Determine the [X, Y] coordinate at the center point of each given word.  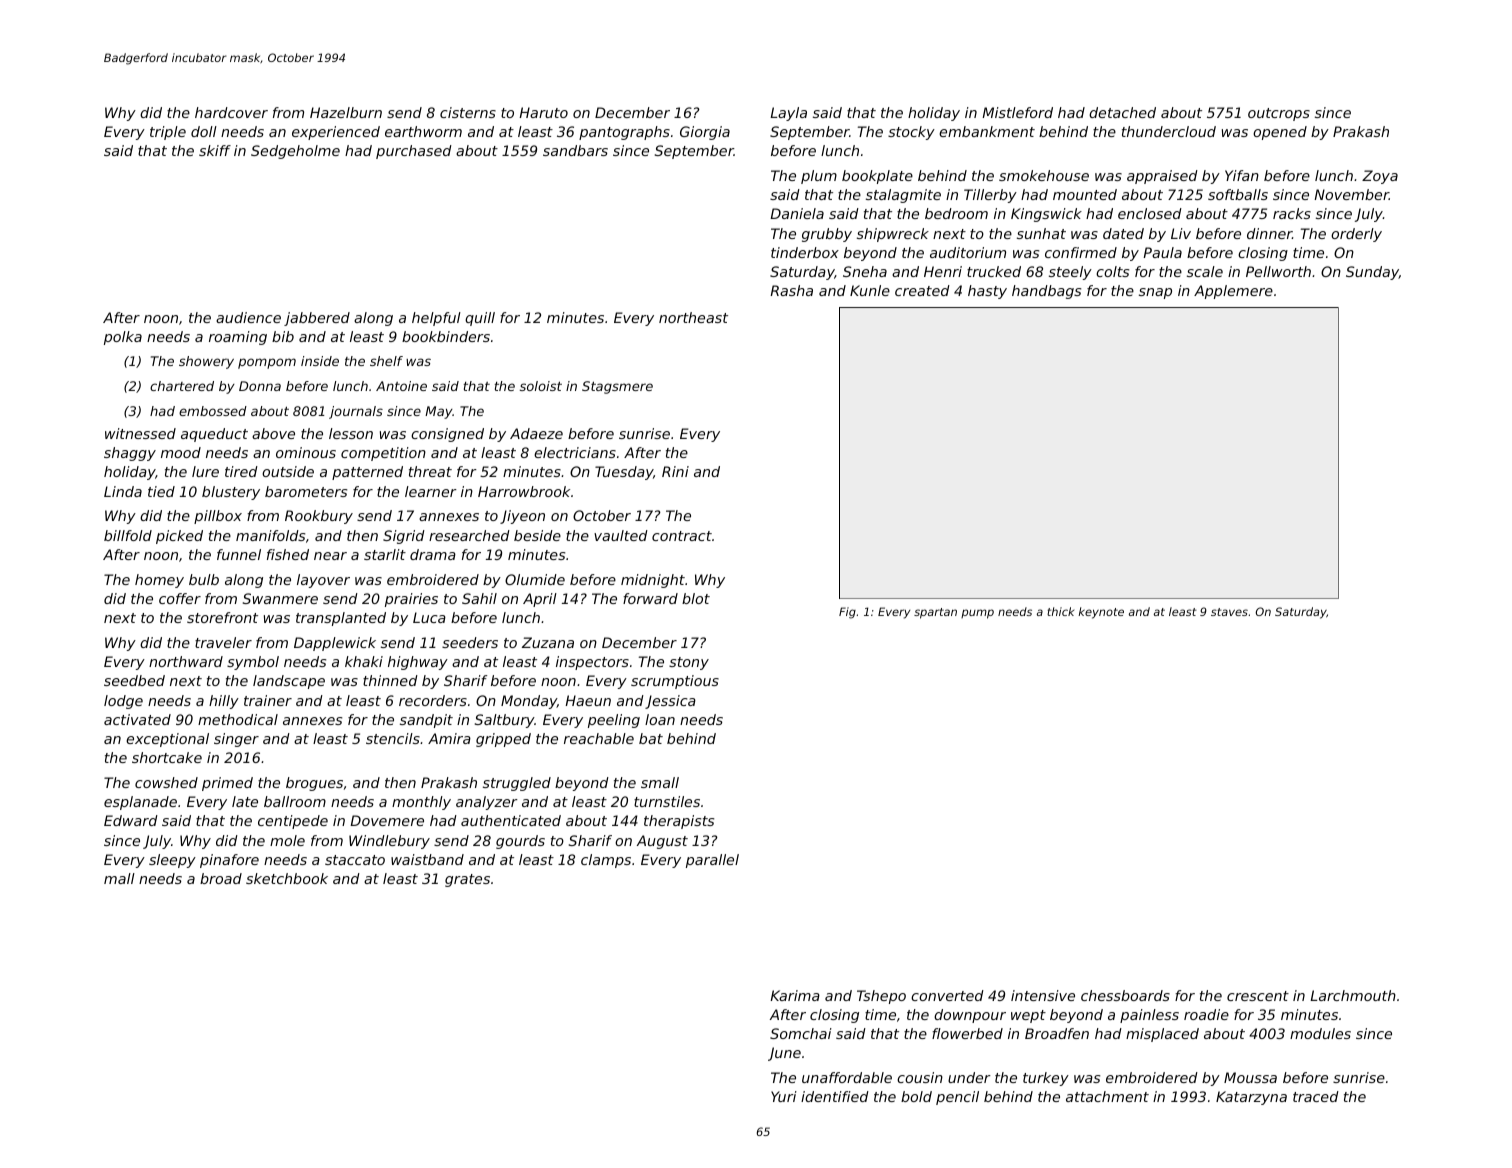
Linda [123, 491]
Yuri [784, 1096]
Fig [847, 613]
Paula [1162, 252]
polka [123, 338]
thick [1060, 611]
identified [835, 1096]
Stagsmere [617, 387]
